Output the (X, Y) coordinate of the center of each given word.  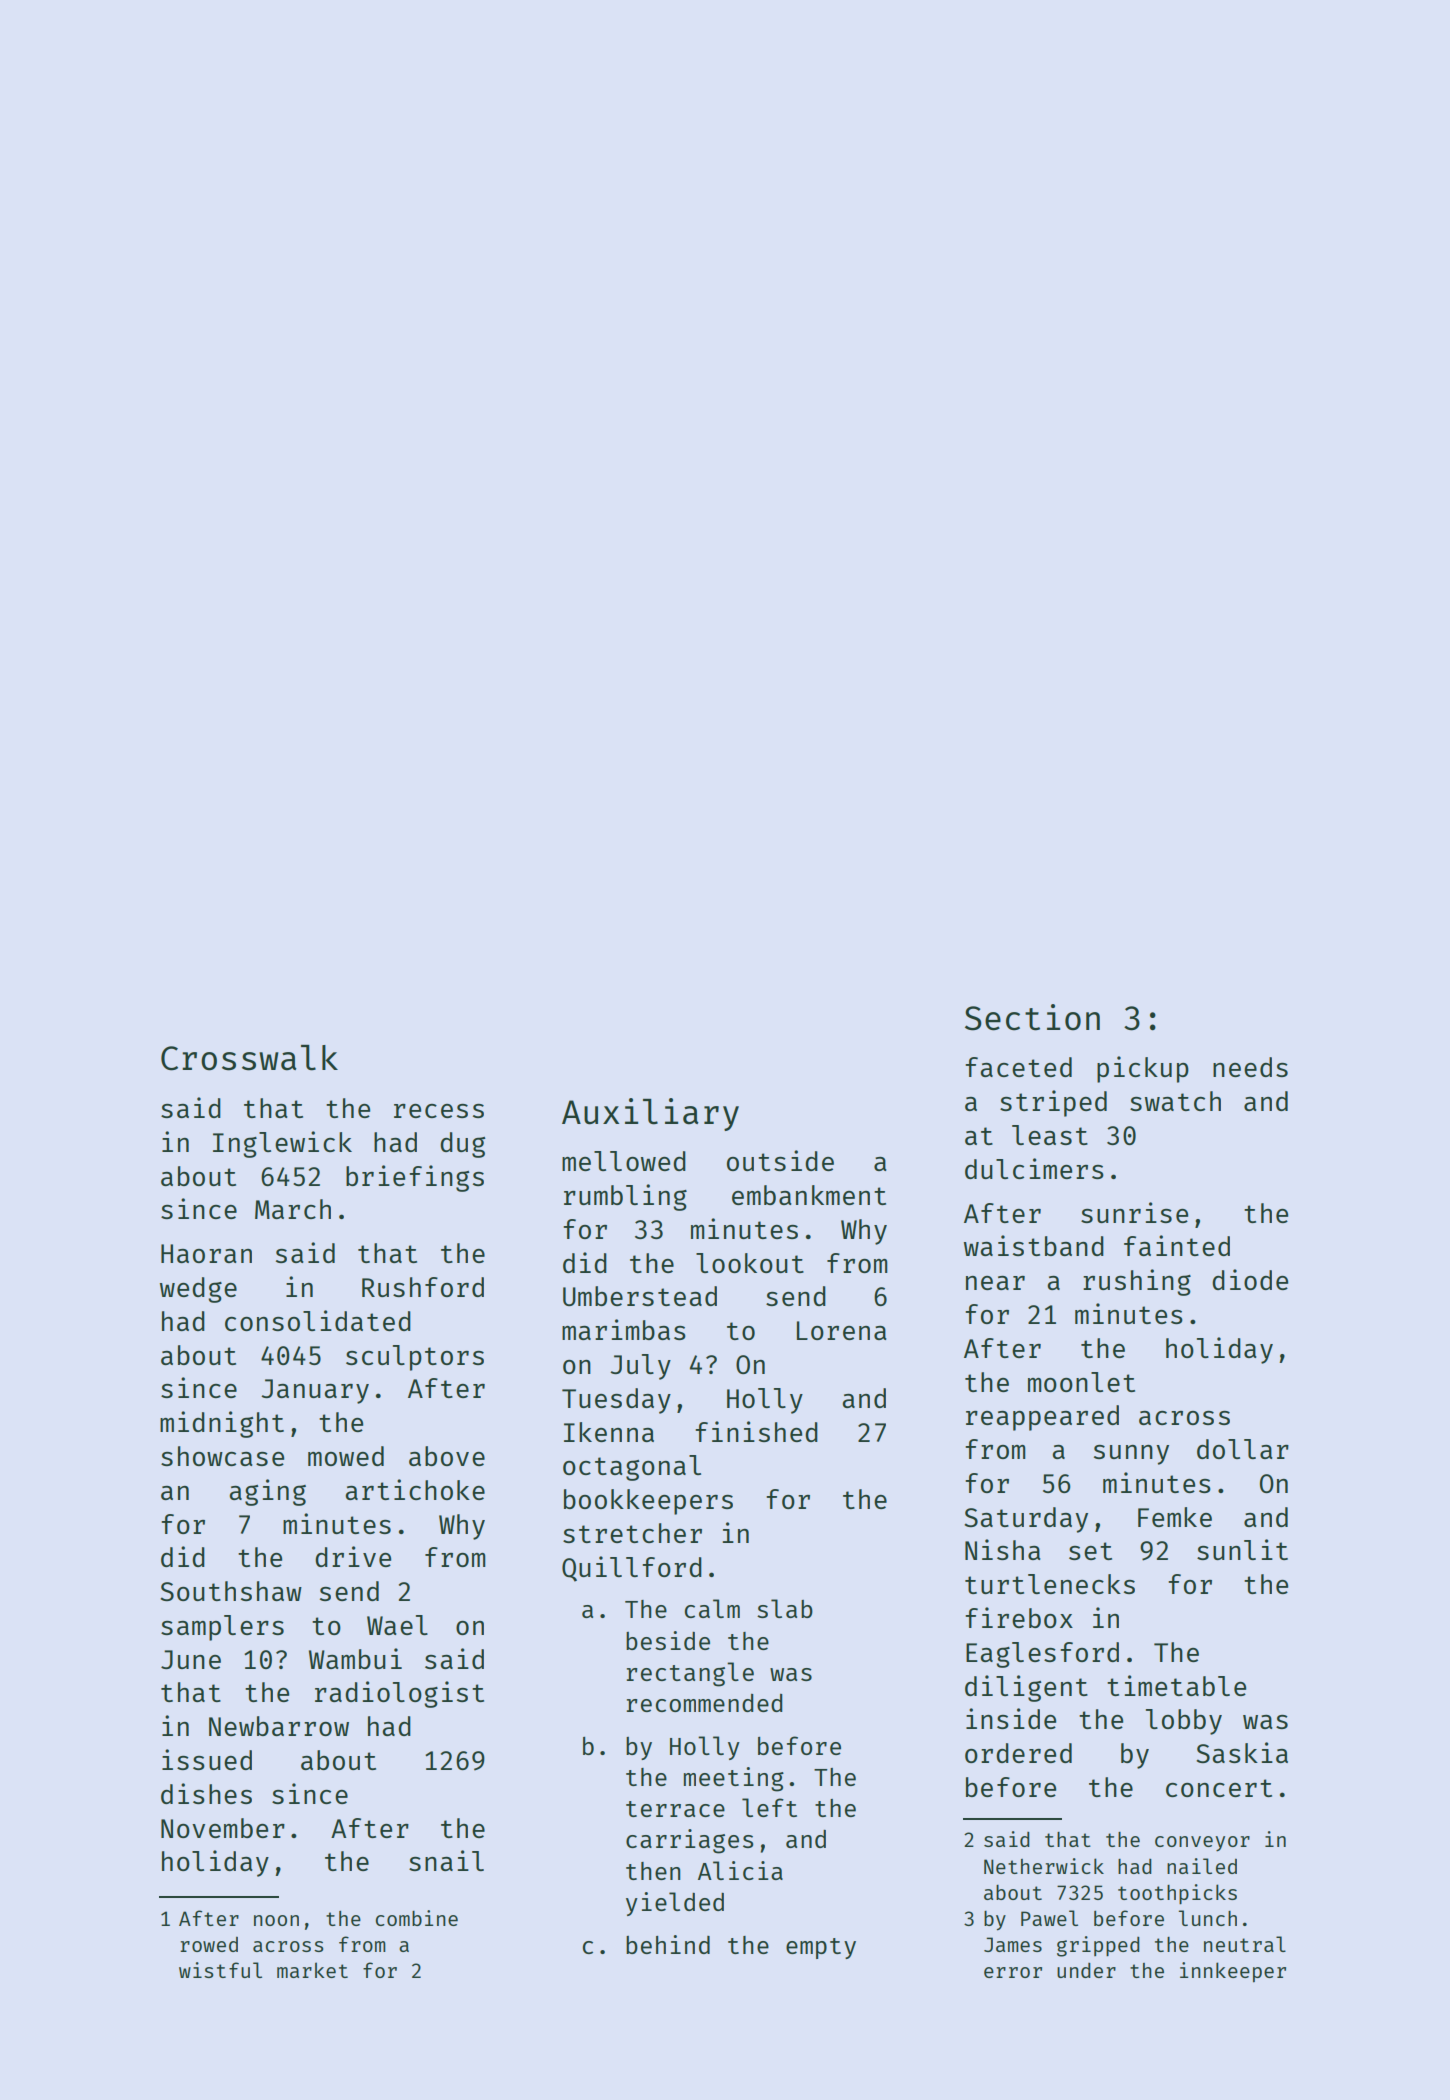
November (223, 1828)
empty (821, 1948)
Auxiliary (650, 1114)
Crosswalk (249, 1058)
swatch (1175, 1101)
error (1013, 1972)
